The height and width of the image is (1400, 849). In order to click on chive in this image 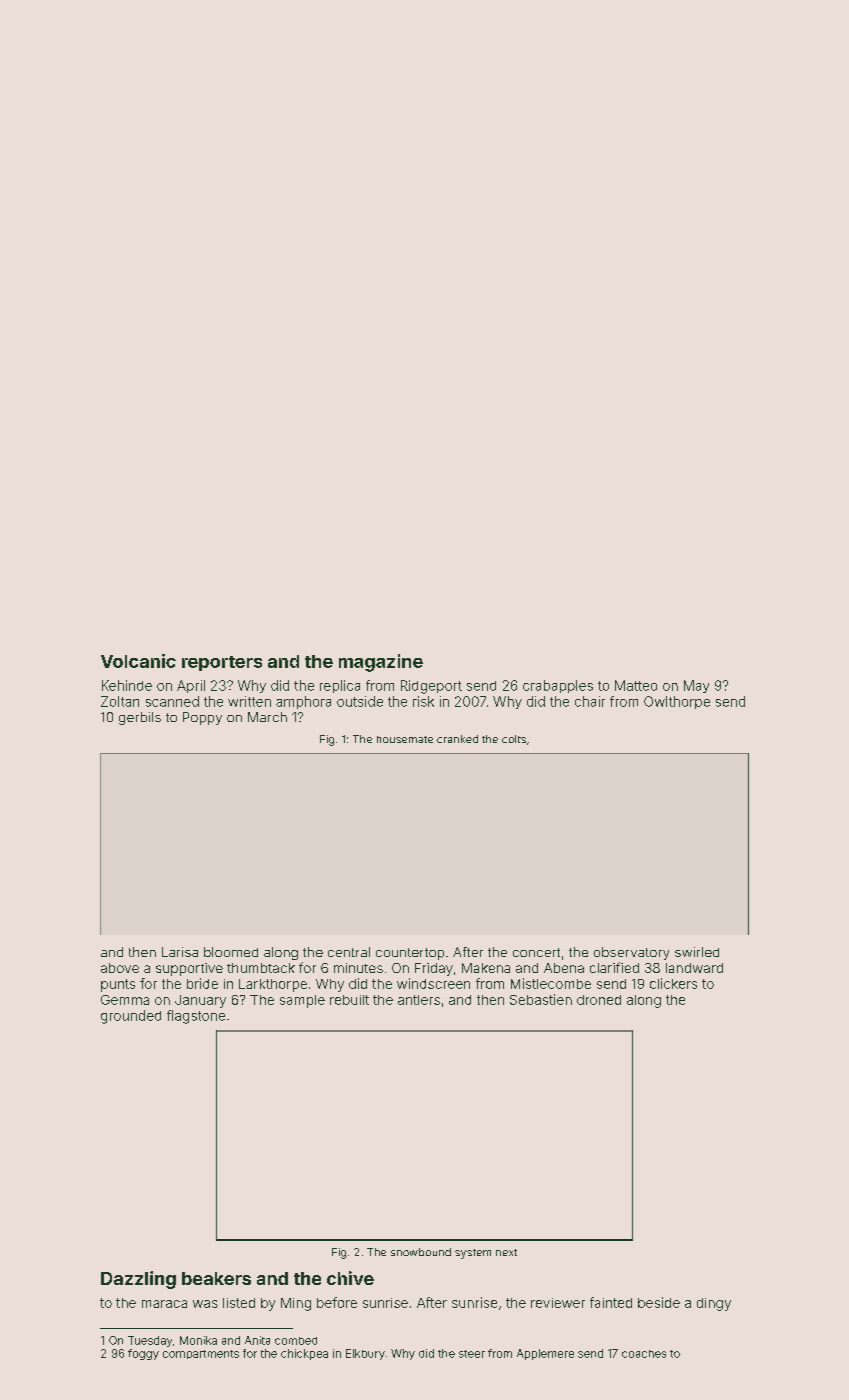, I will do `click(350, 1278)`.
